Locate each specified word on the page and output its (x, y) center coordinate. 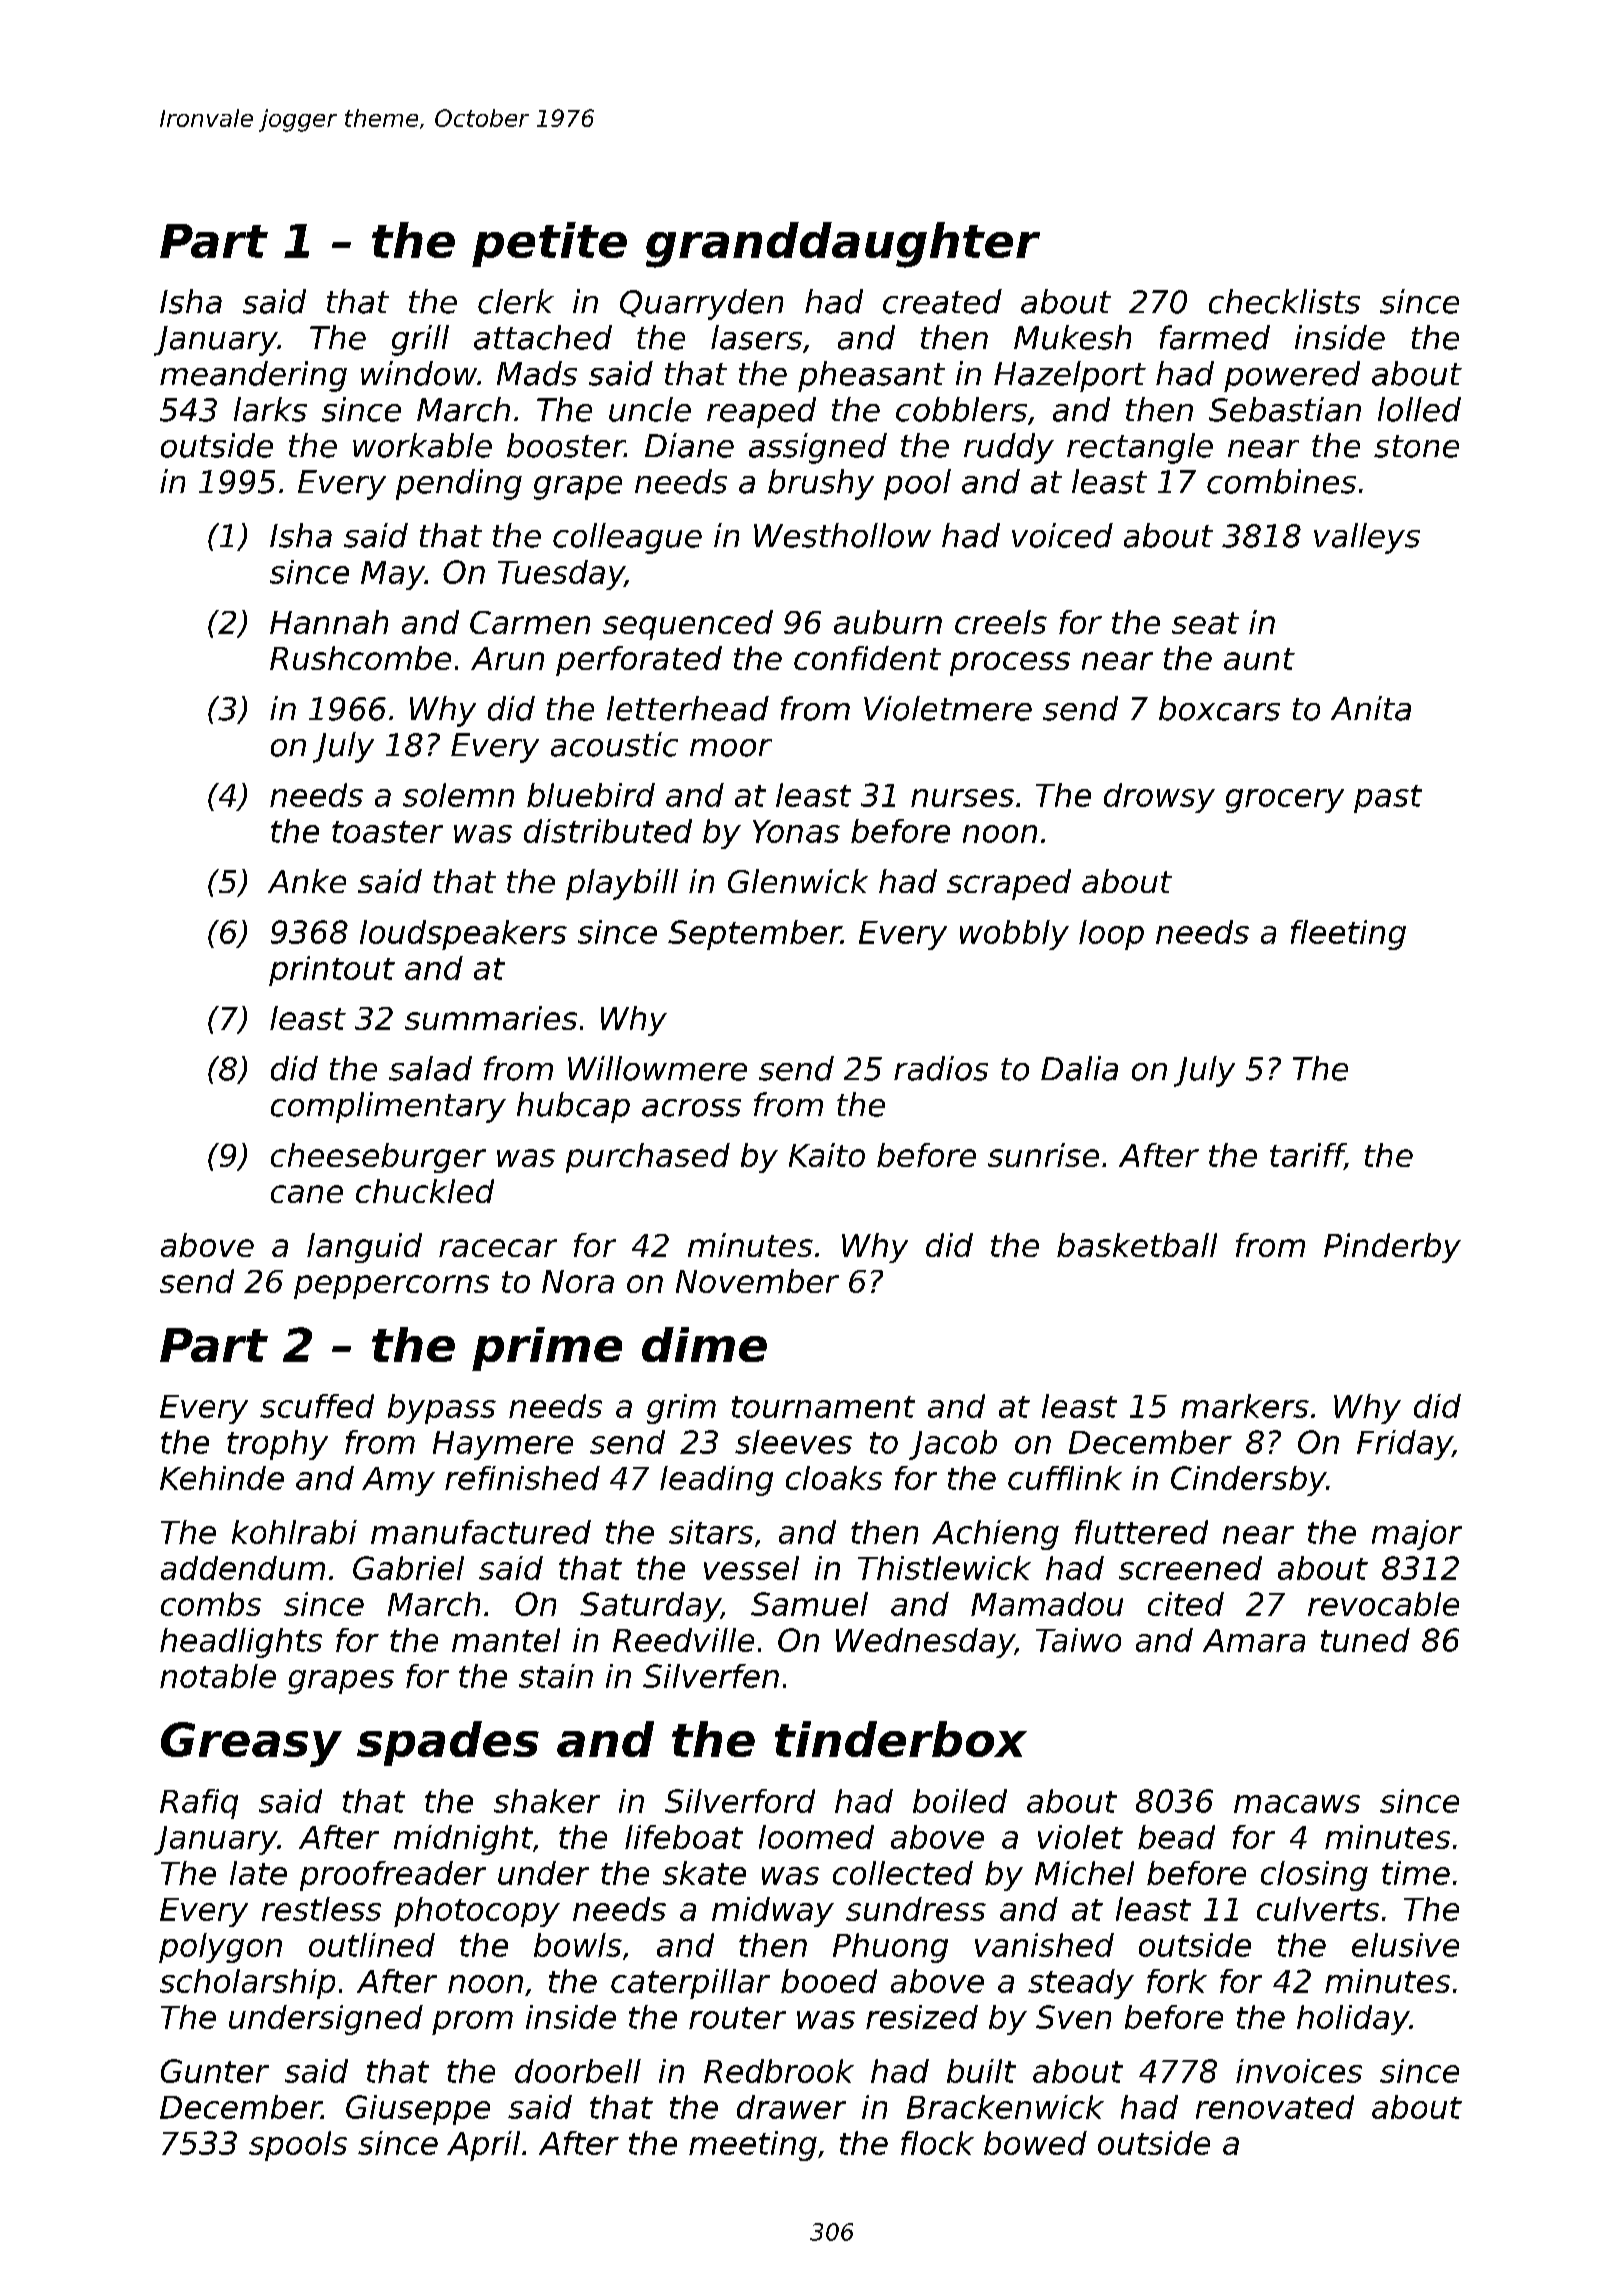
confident (867, 658)
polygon (220, 1948)
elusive (1405, 1945)
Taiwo (1078, 1640)
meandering (253, 376)
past (1388, 799)
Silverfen (711, 1676)
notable (218, 1676)
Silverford (740, 1801)
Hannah (329, 622)
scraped (1009, 884)
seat (1205, 623)
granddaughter (843, 245)
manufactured (481, 1532)
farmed (1215, 337)
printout (332, 971)
